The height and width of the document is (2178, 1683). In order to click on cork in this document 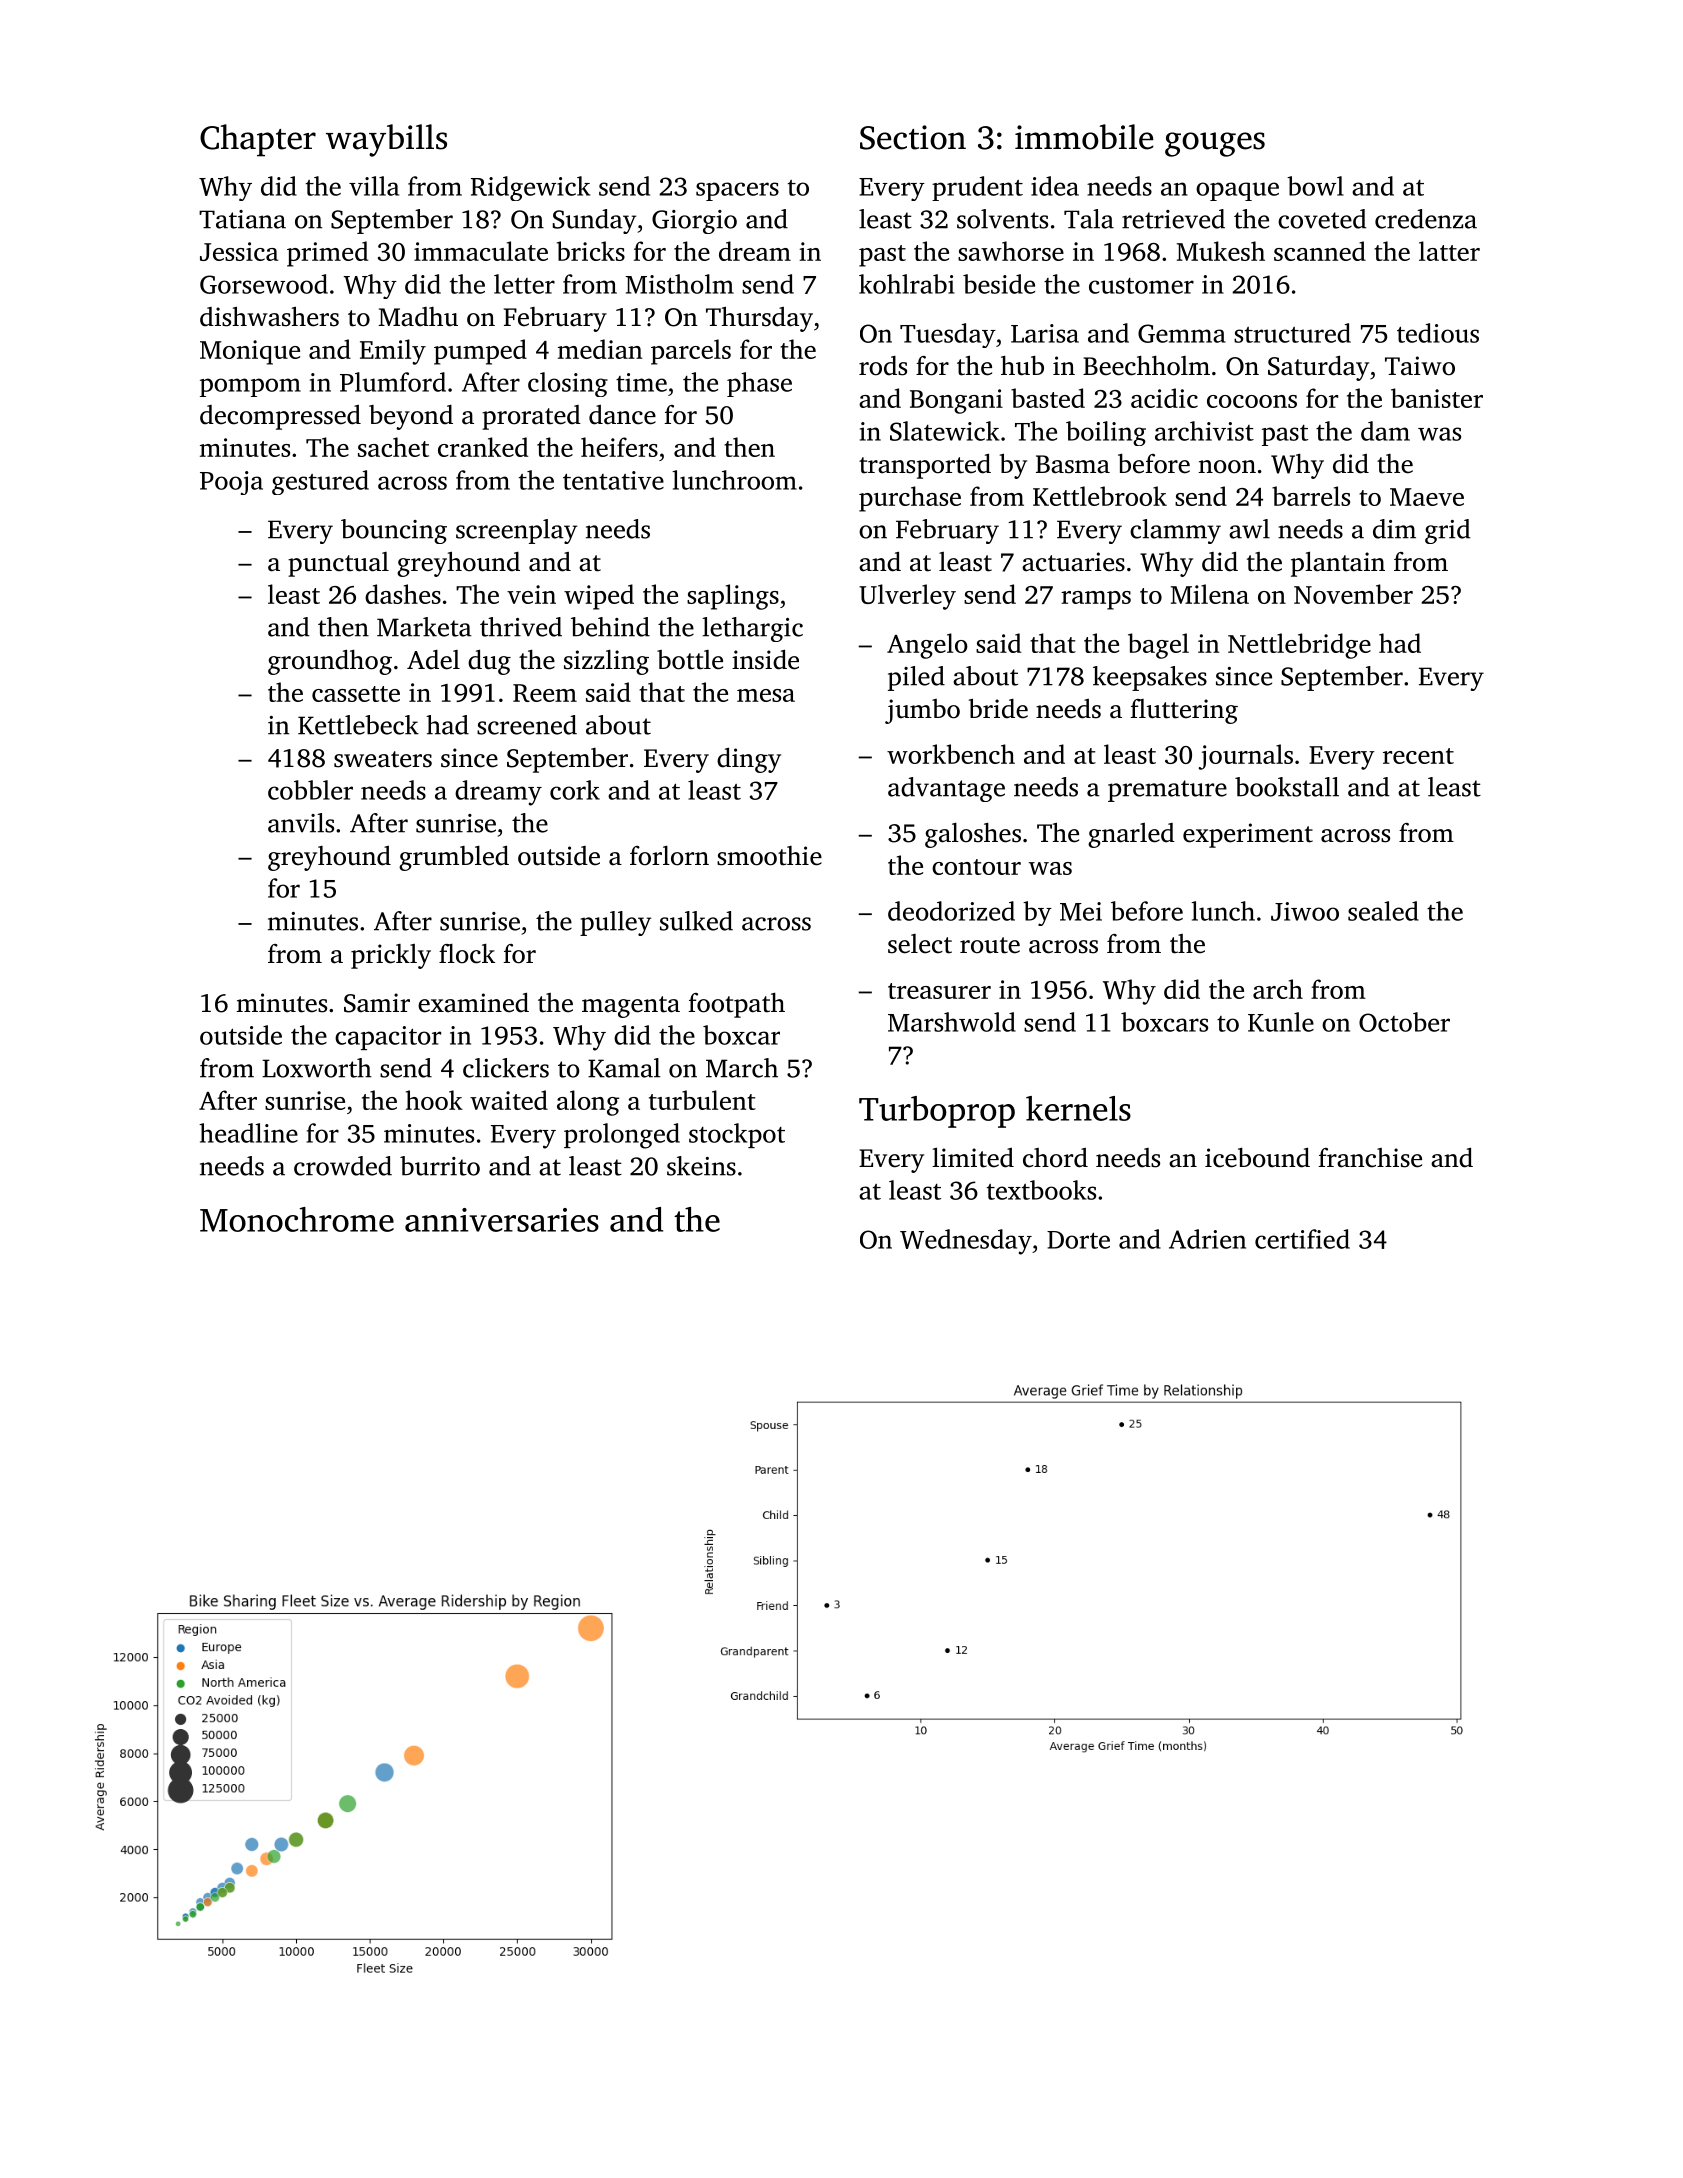, I will do `click(575, 790)`.
